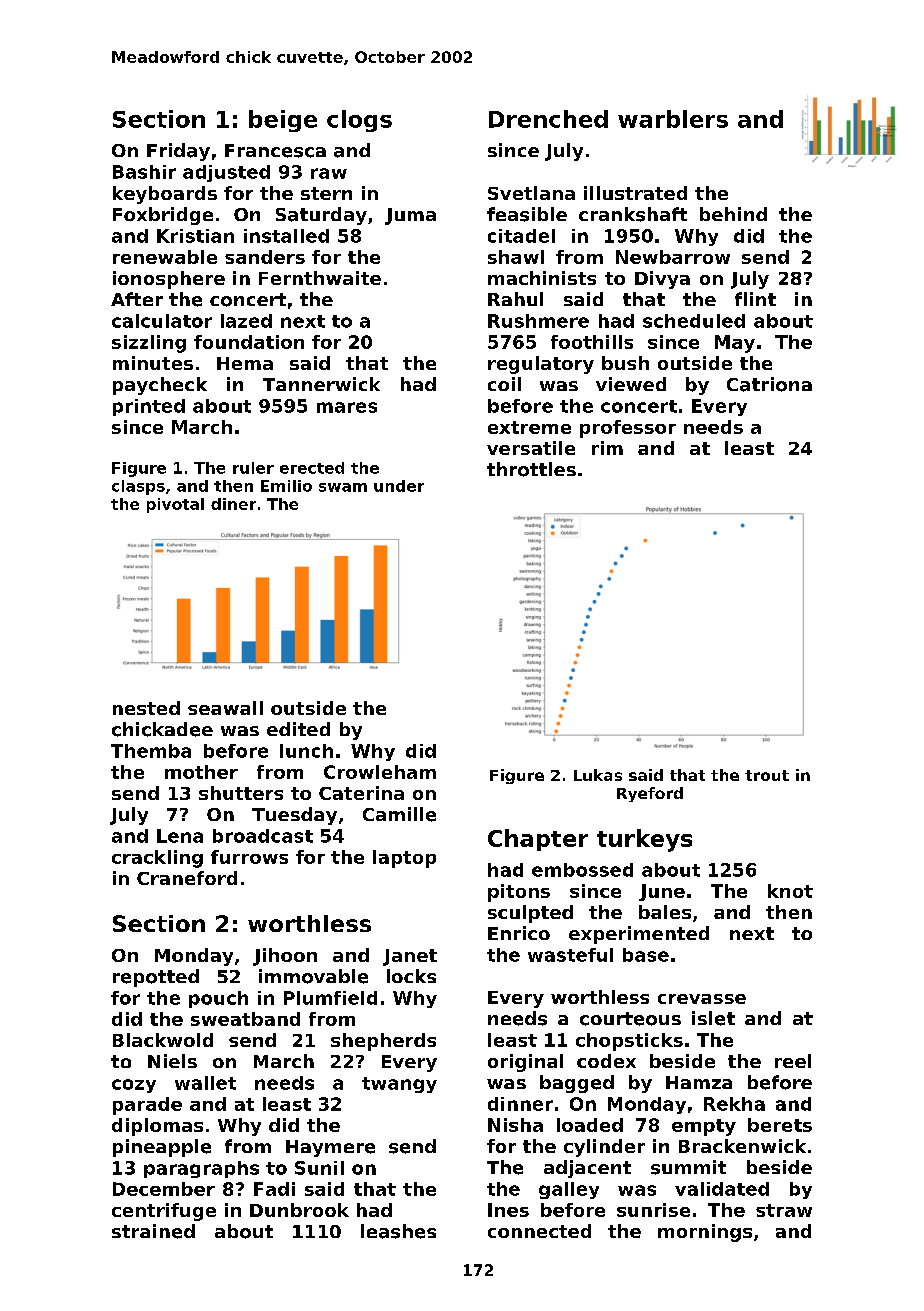 Image resolution: width=924 pixels, height=1311 pixels. What do you see at coordinates (598, 775) in the image?
I see `Lukas` at bounding box center [598, 775].
